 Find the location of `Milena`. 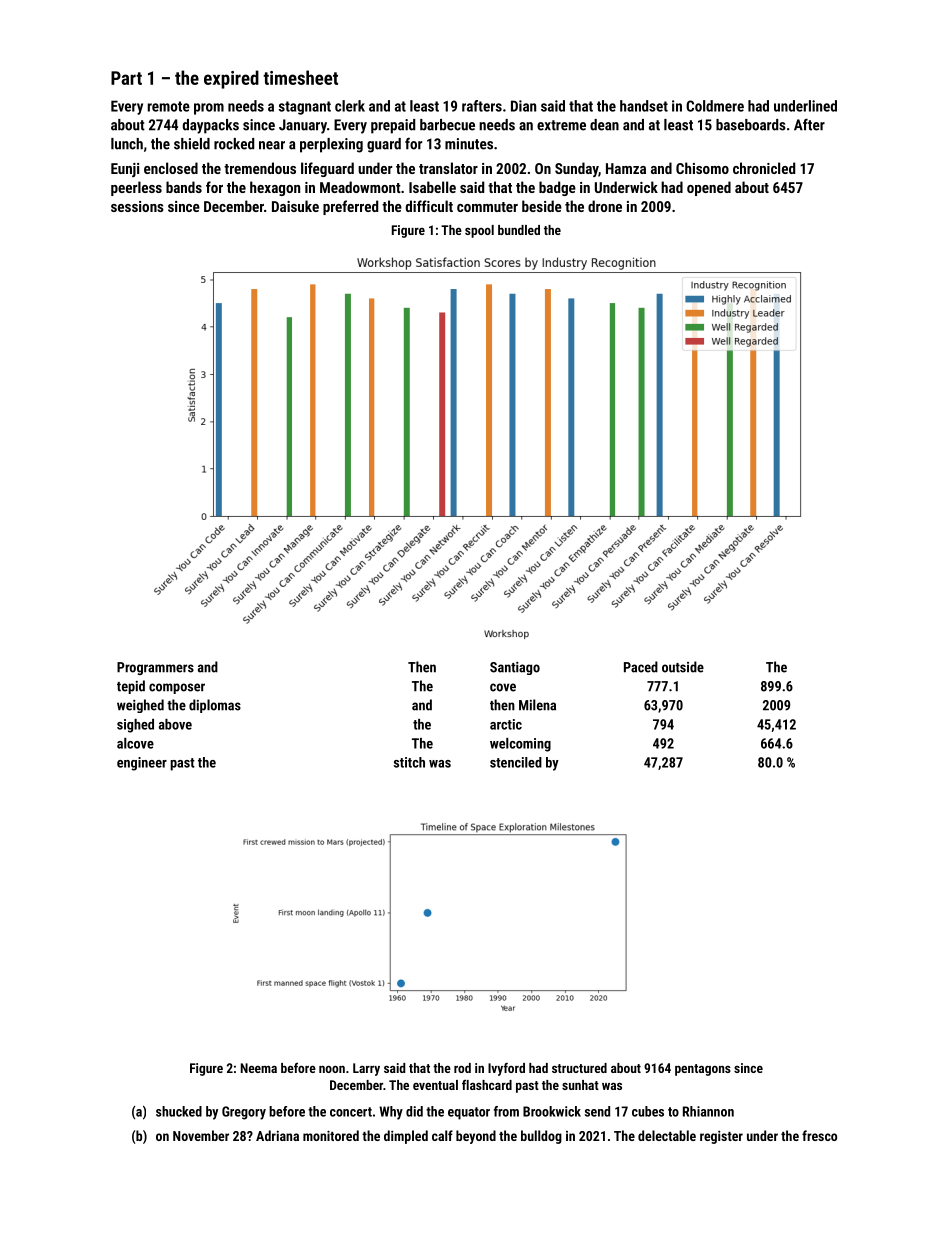

Milena is located at coordinates (537, 705).
